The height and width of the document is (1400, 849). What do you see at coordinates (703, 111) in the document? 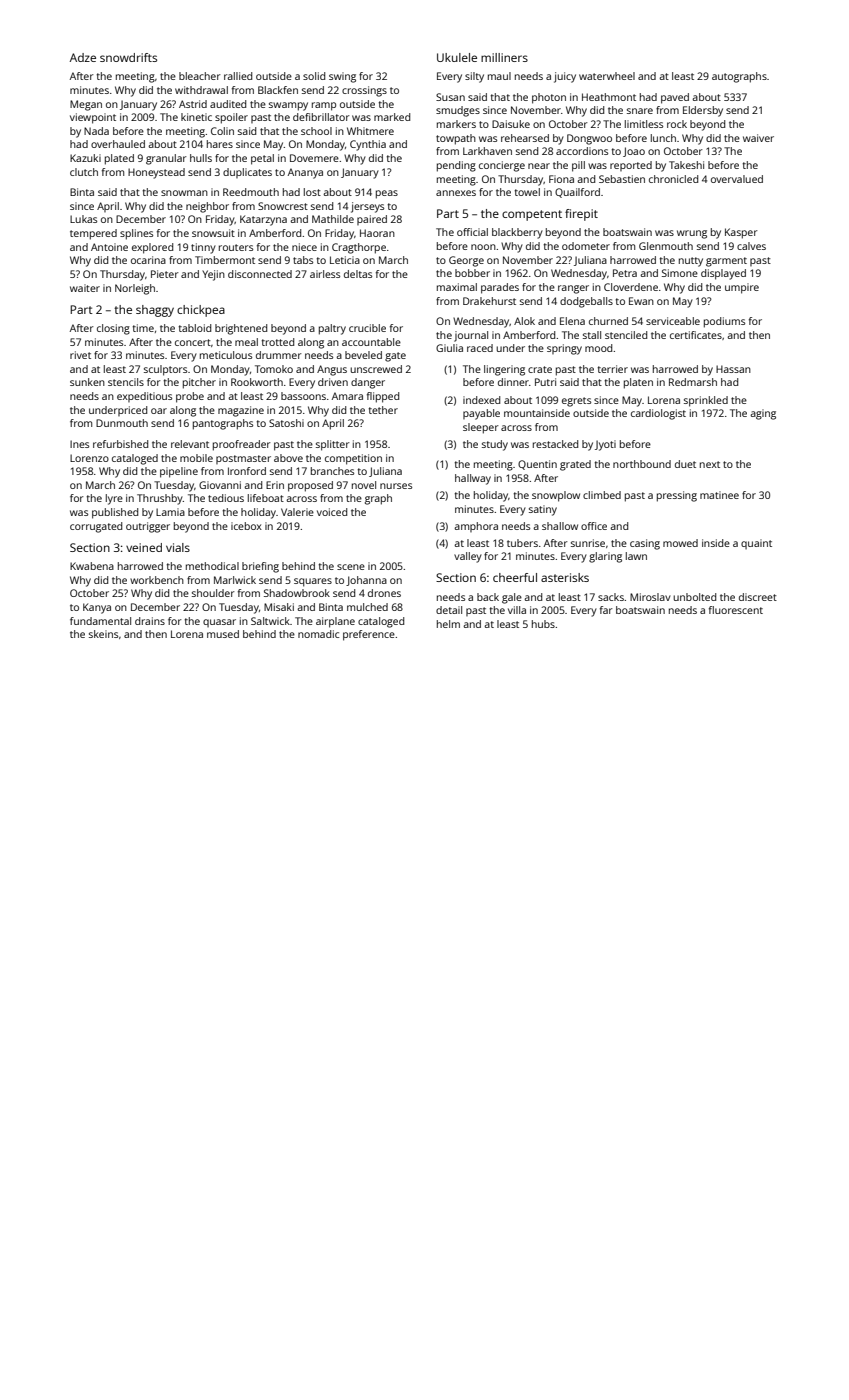
I see `Eldersby` at bounding box center [703, 111].
